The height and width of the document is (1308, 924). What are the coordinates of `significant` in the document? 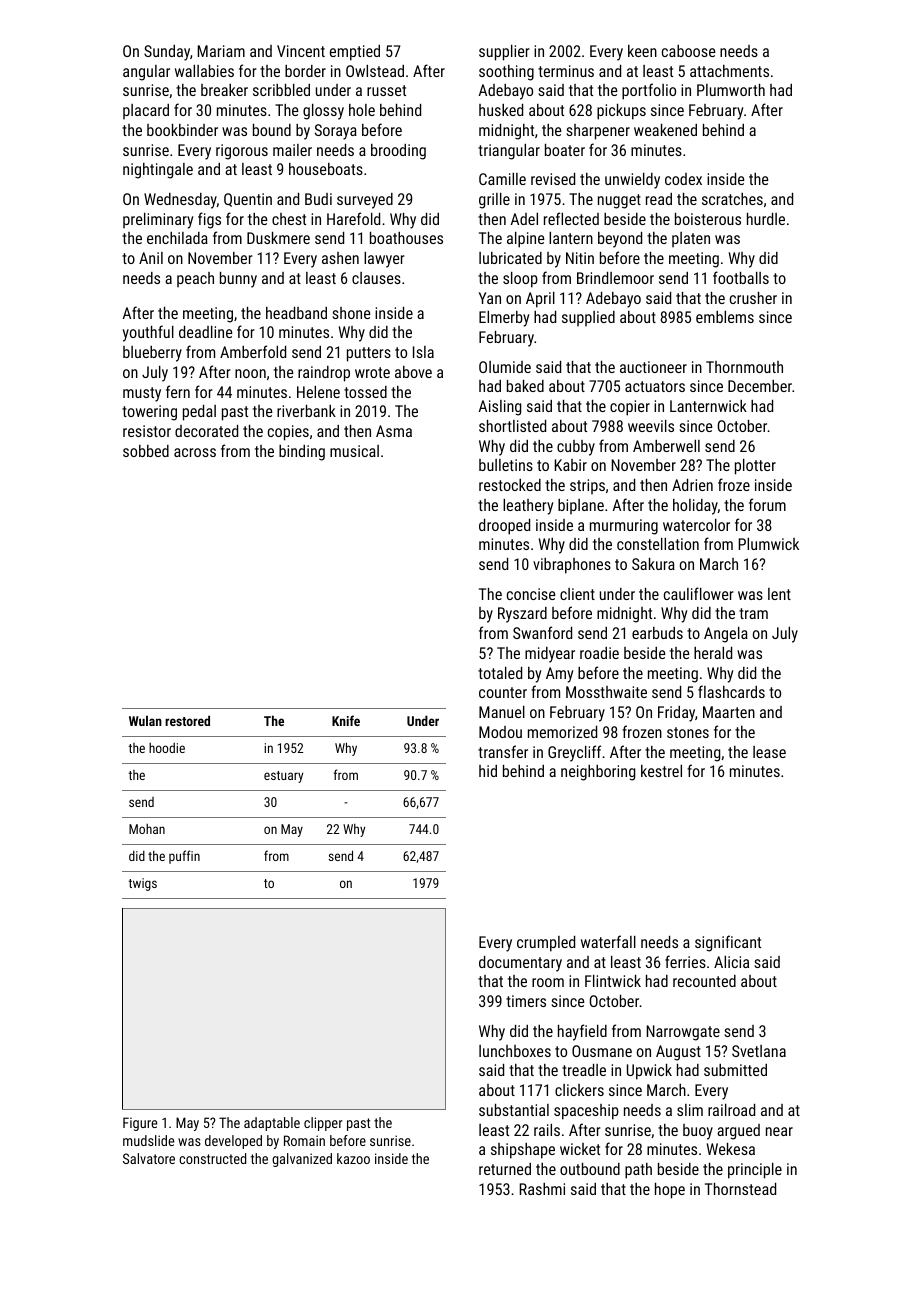 It's located at (728, 943).
